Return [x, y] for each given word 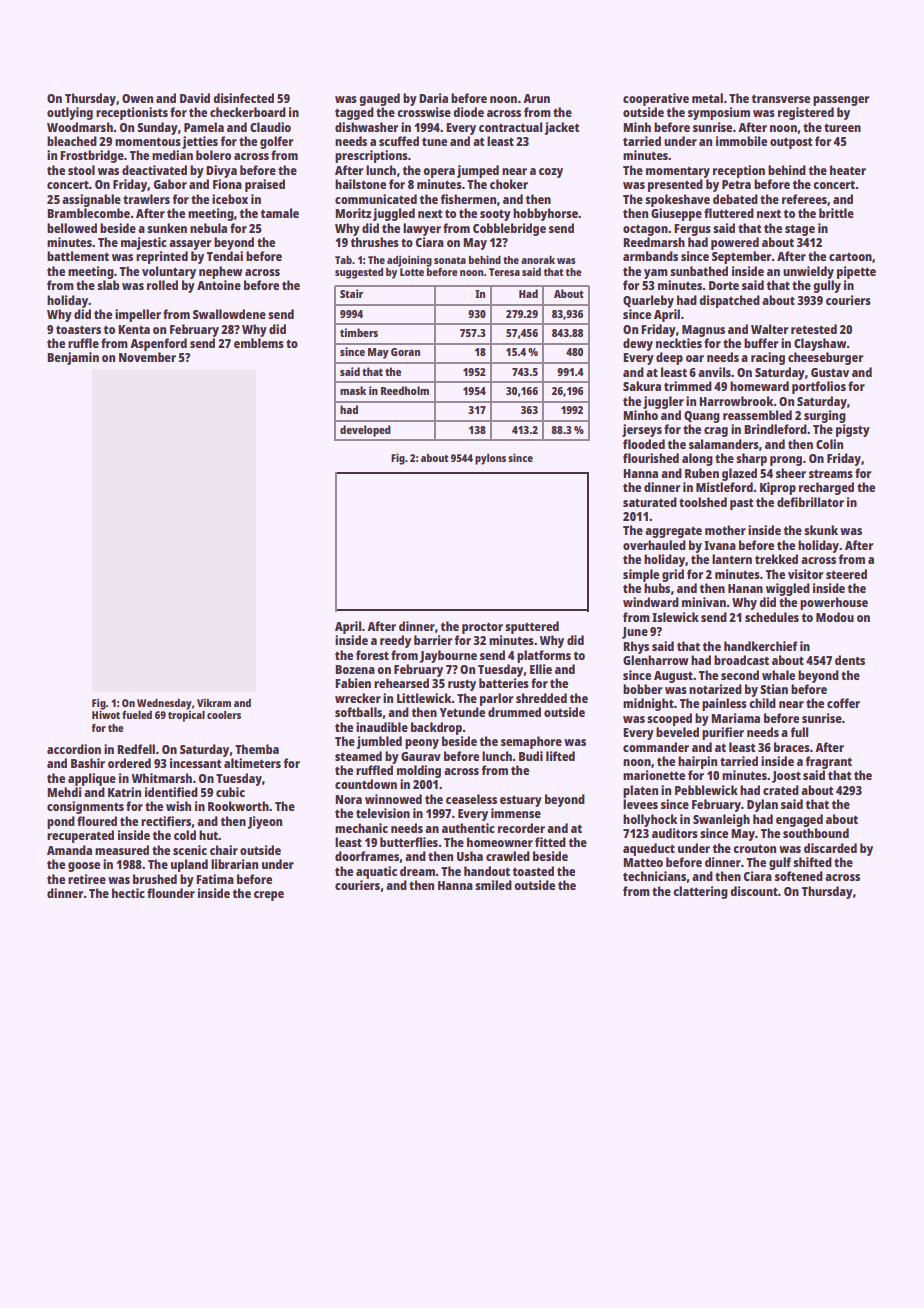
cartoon [850, 257]
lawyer [422, 229]
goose [84, 867]
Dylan [762, 805]
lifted [560, 756]
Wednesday [164, 704]
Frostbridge [92, 156]
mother [725, 530]
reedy [395, 641]
